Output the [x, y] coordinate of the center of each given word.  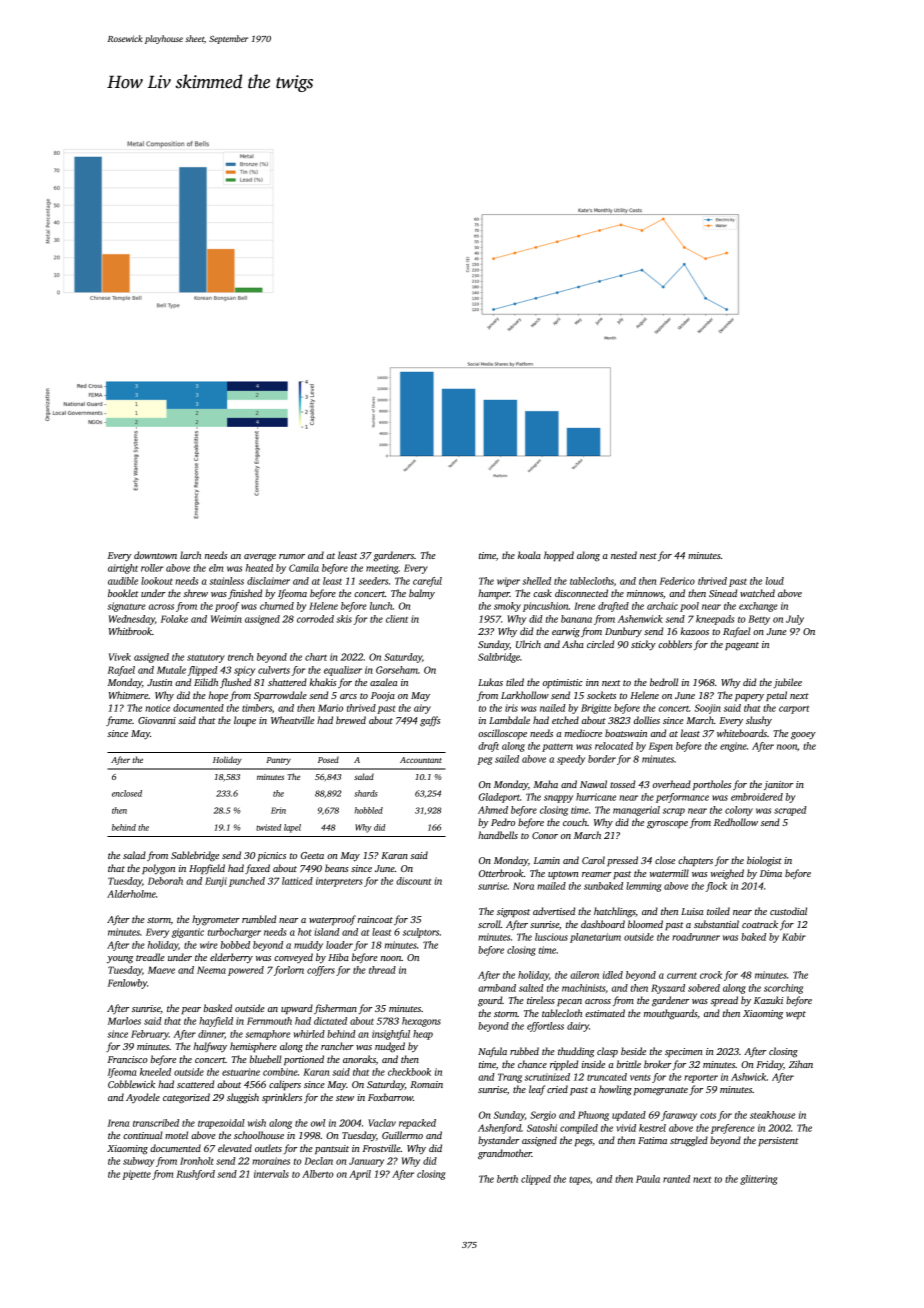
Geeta [312, 855]
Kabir [794, 937]
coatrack [760, 924]
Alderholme [131, 894]
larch [190, 555]
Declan [318, 1161]
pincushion [546, 607]
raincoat [375, 919]
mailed [551, 886]
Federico [677, 581]
